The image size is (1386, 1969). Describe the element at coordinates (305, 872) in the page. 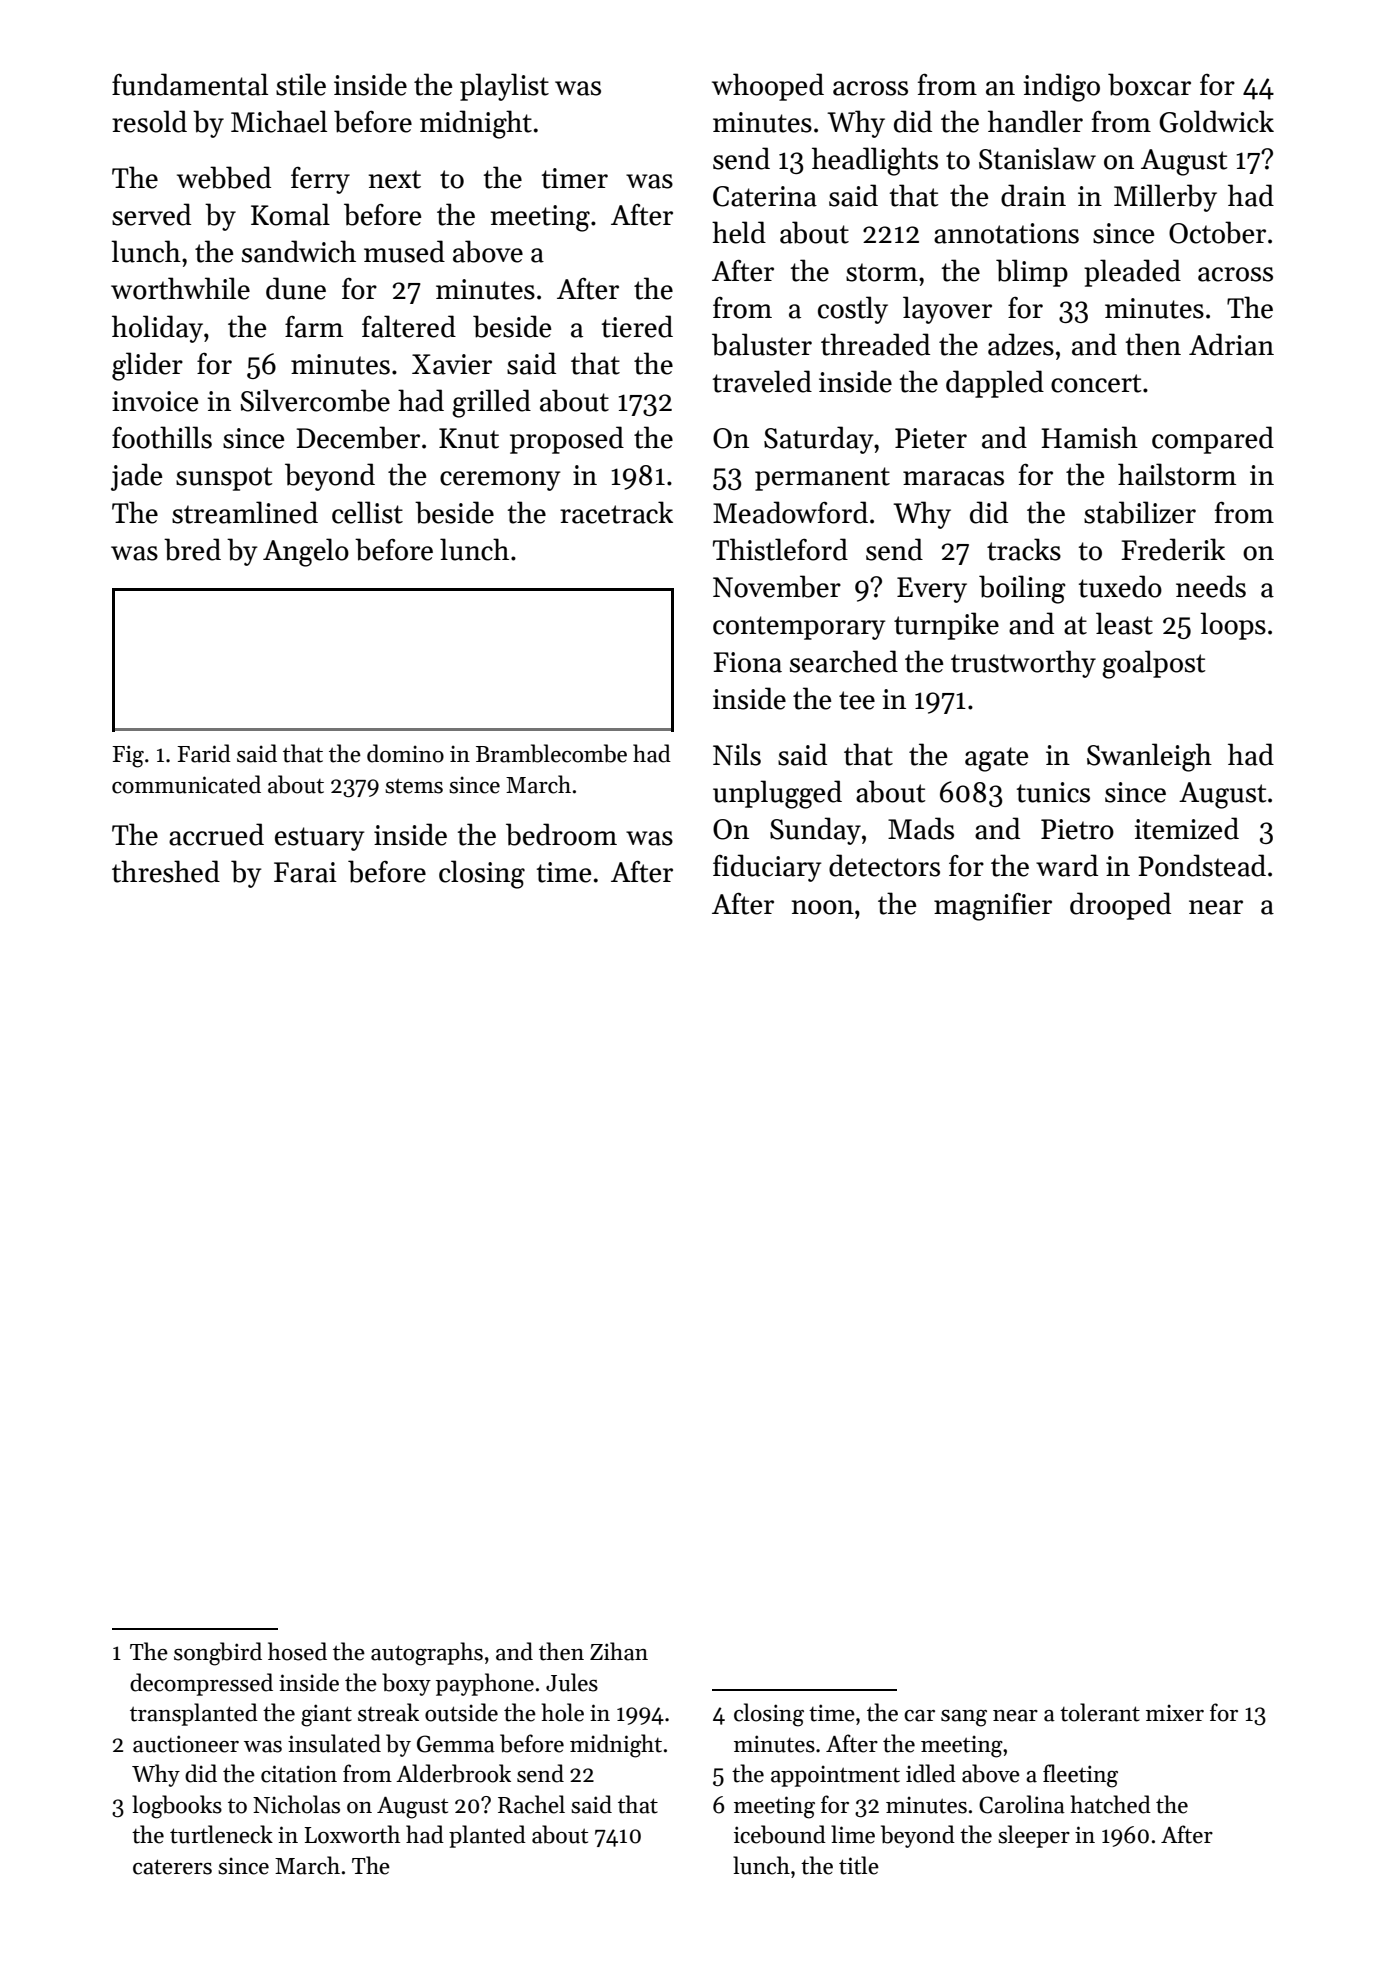

I see `Farai` at that location.
